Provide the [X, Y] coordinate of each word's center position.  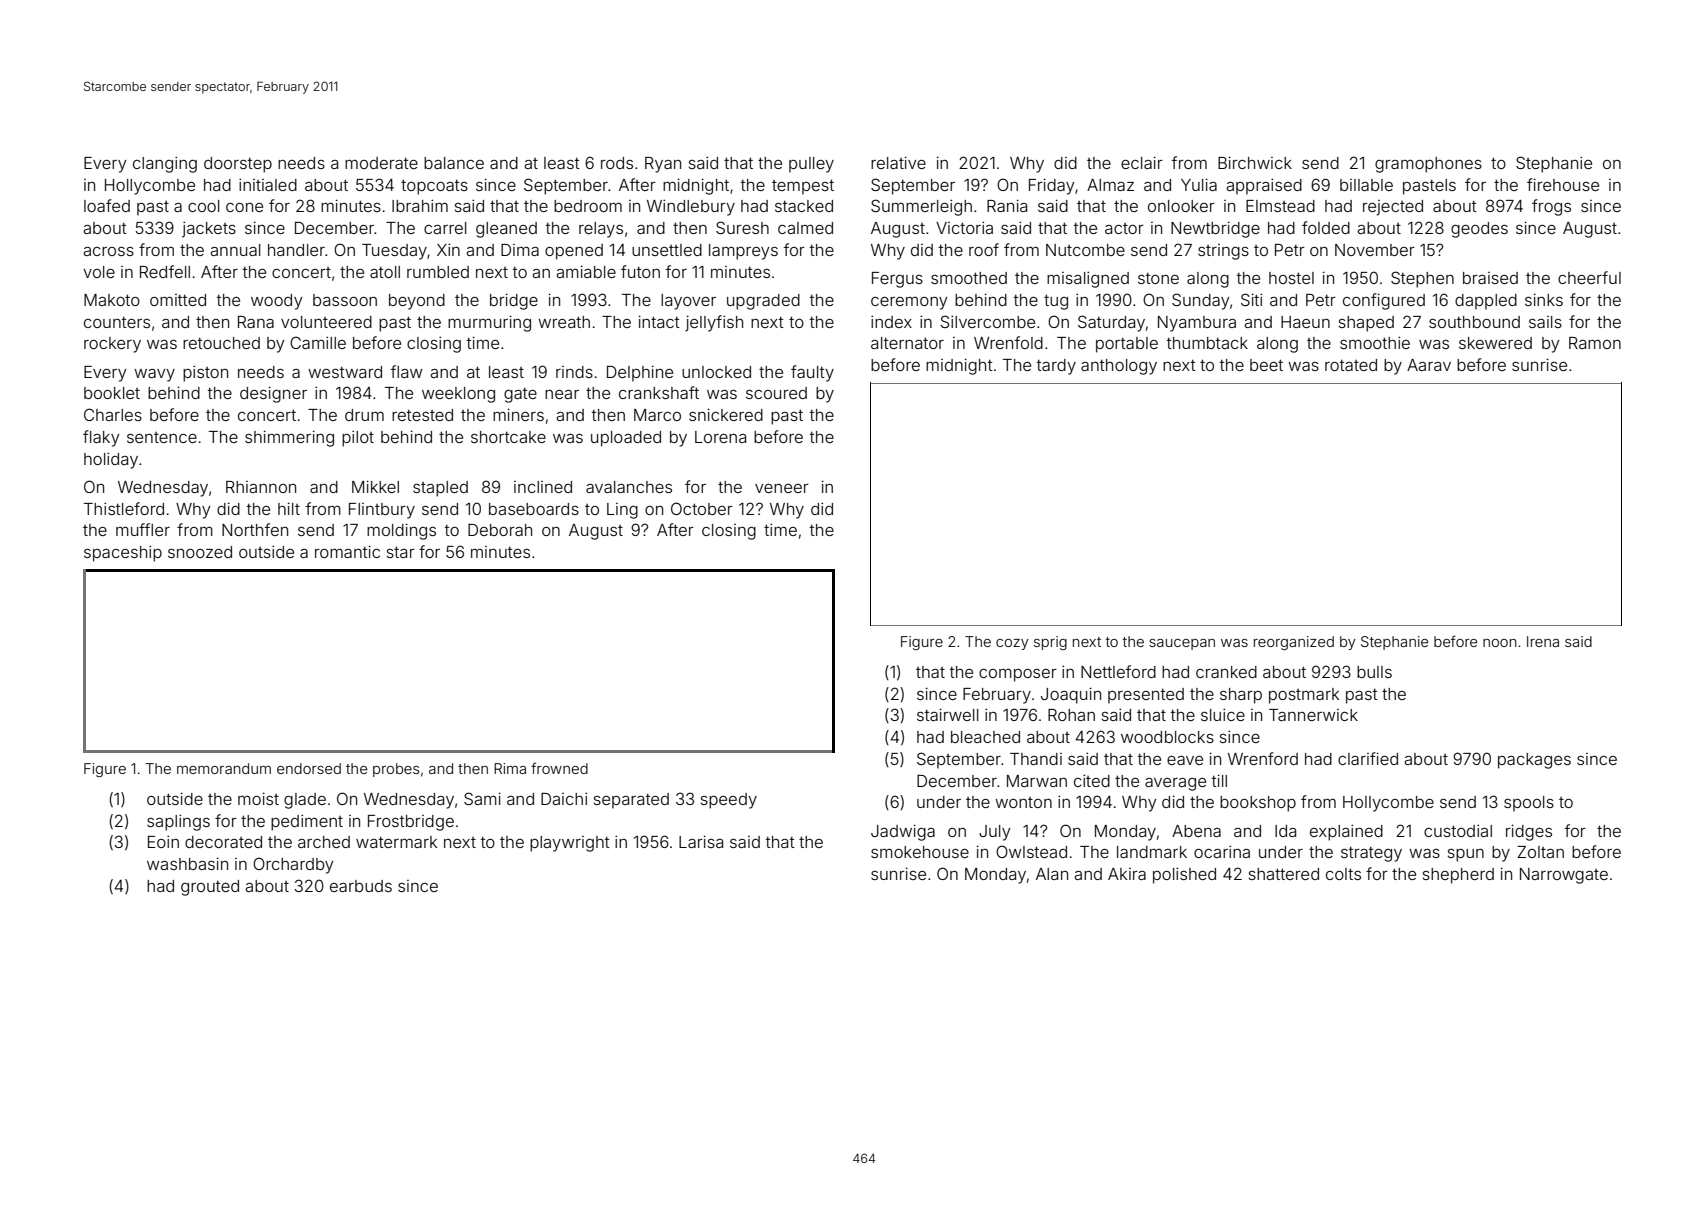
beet [1266, 365]
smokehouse [920, 852]
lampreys [743, 252]
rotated [1351, 365]
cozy [1012, 644]
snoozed [200, 552]
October [702, 508]
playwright [570, 844]
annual [235, 250]
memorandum [224, 768]
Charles [113, 414]
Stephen [1422, 279]
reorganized [1294, 643]
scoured [776, 393]
